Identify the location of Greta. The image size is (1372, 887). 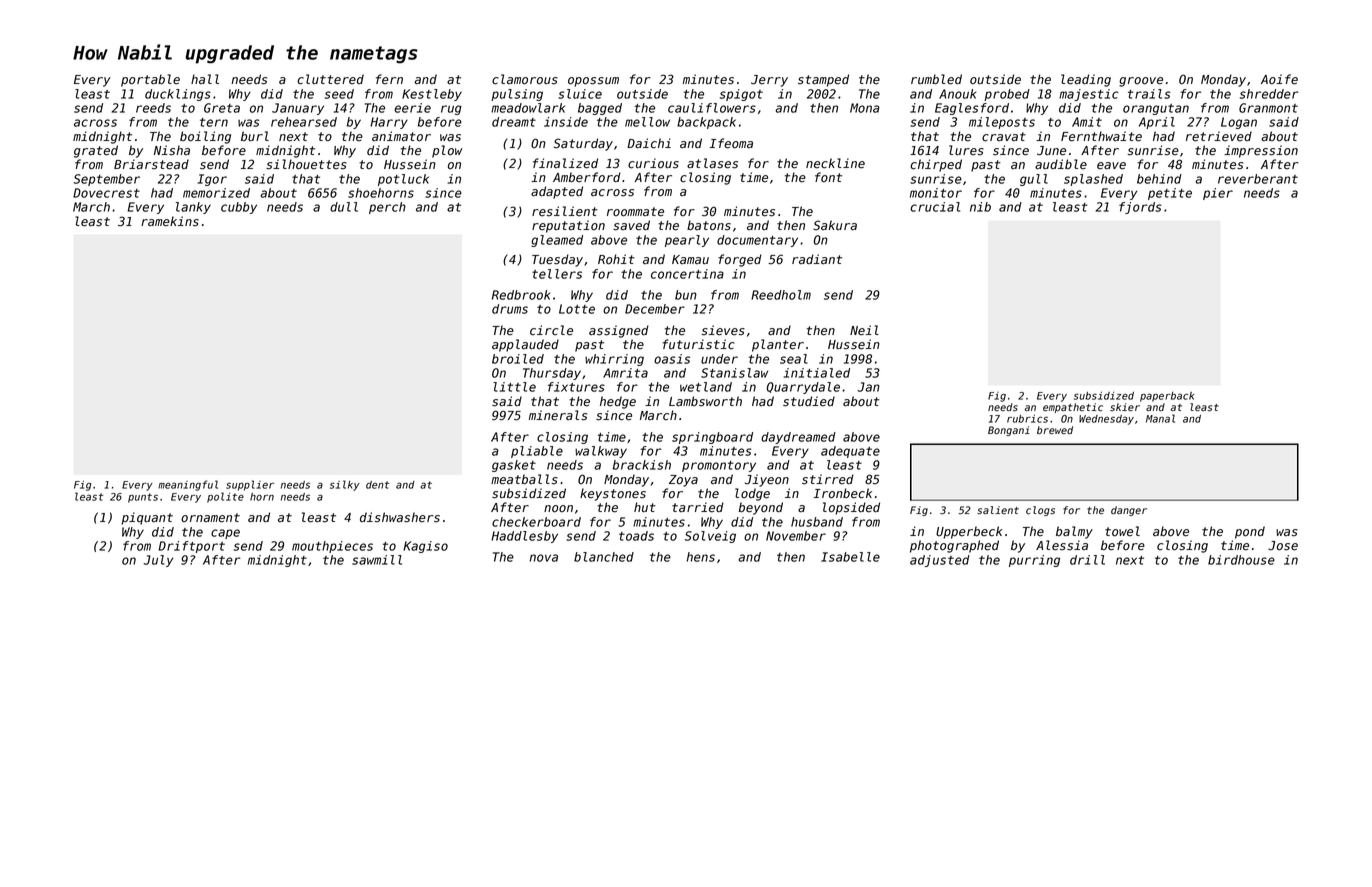
(222, 108).
